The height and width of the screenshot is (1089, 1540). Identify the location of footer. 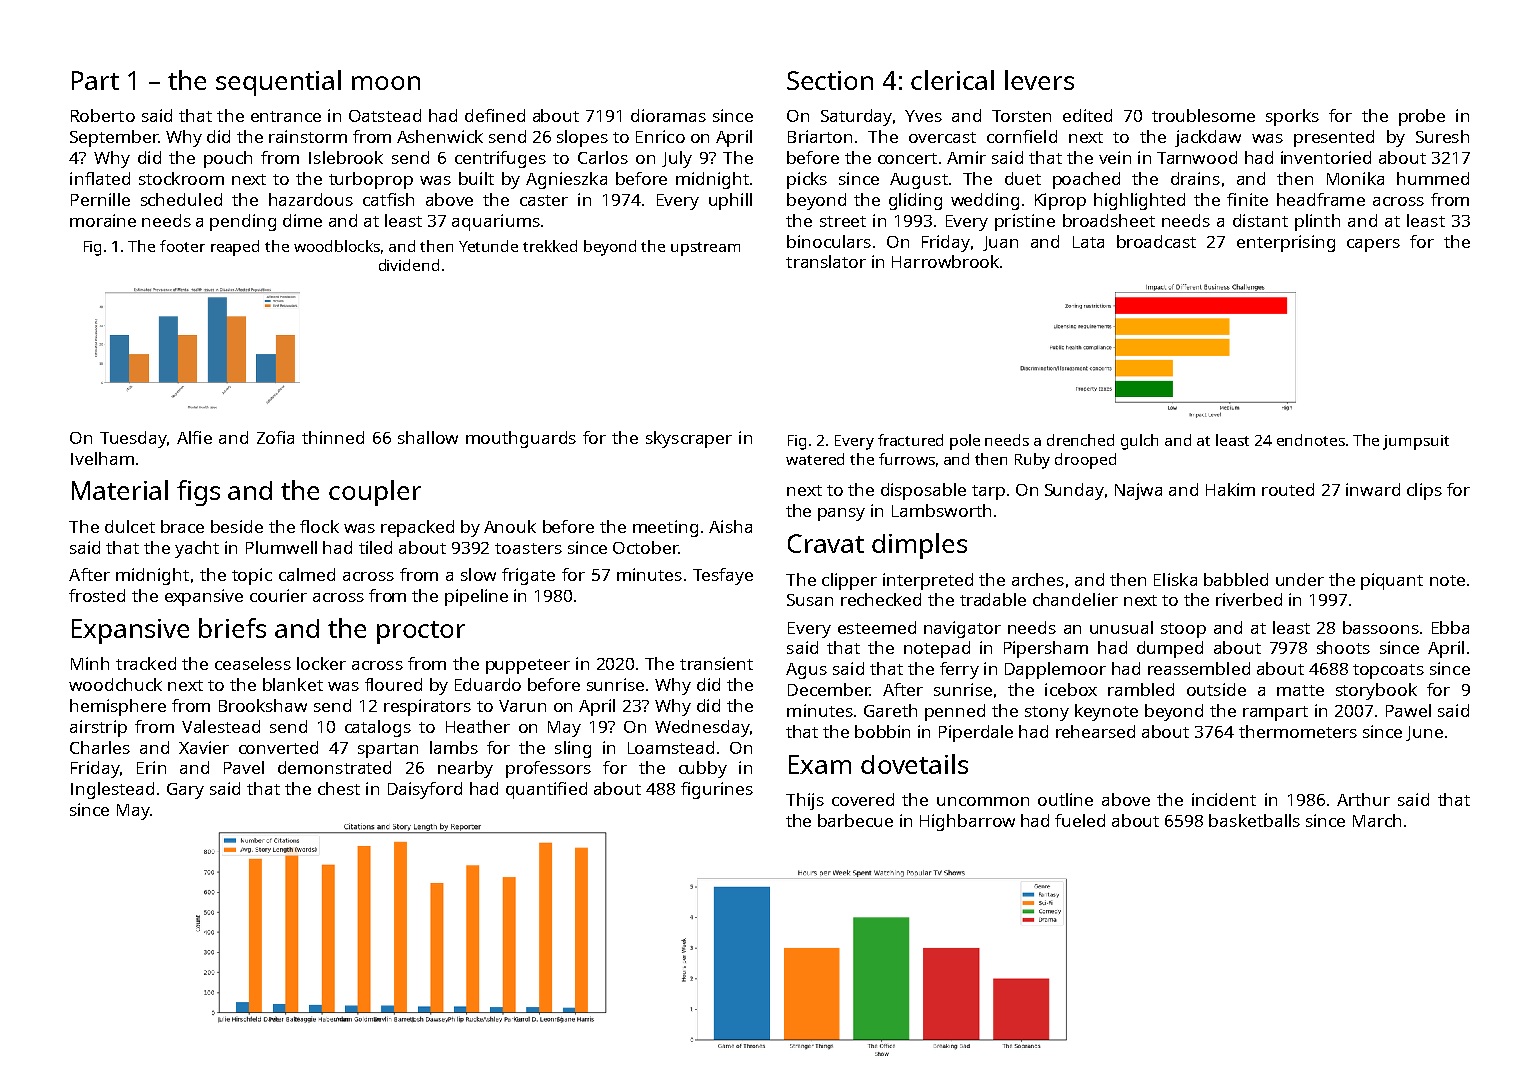
(182, 246).
